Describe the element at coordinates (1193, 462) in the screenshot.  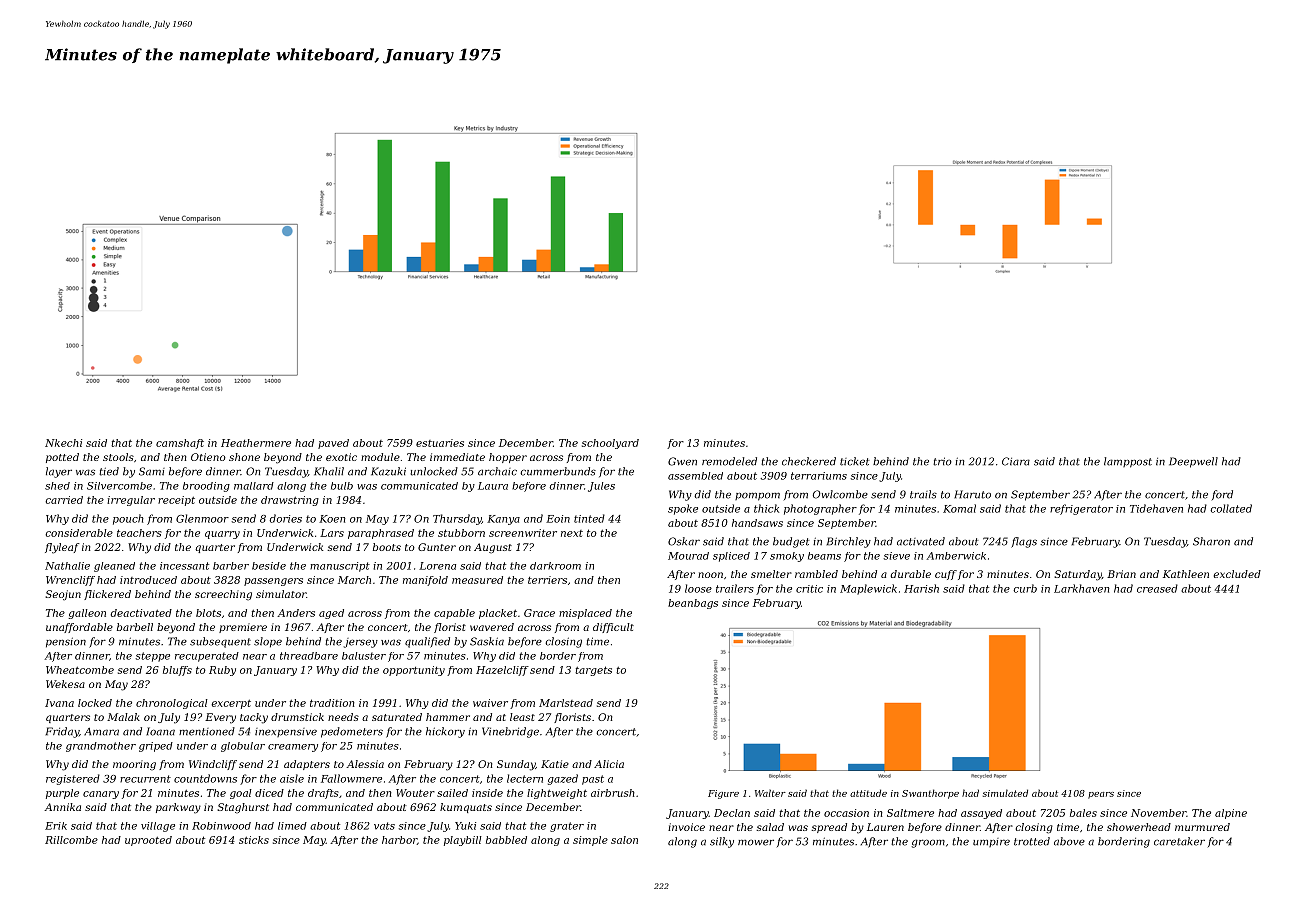
I see `Deepwell` at that location.
